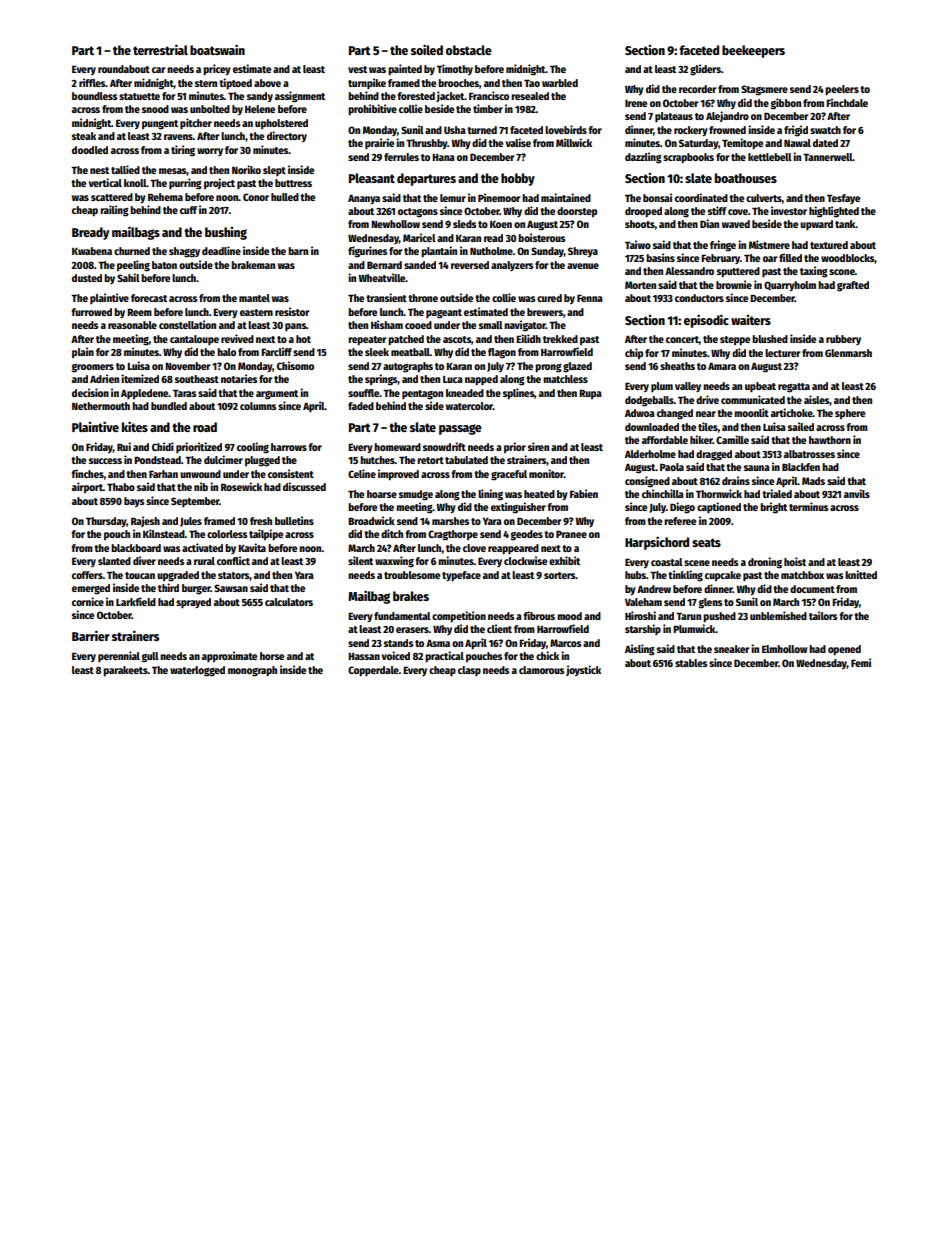  Describe the element at coordinates (541, 670) in the screenshot. I see `clamorous` at that location.
